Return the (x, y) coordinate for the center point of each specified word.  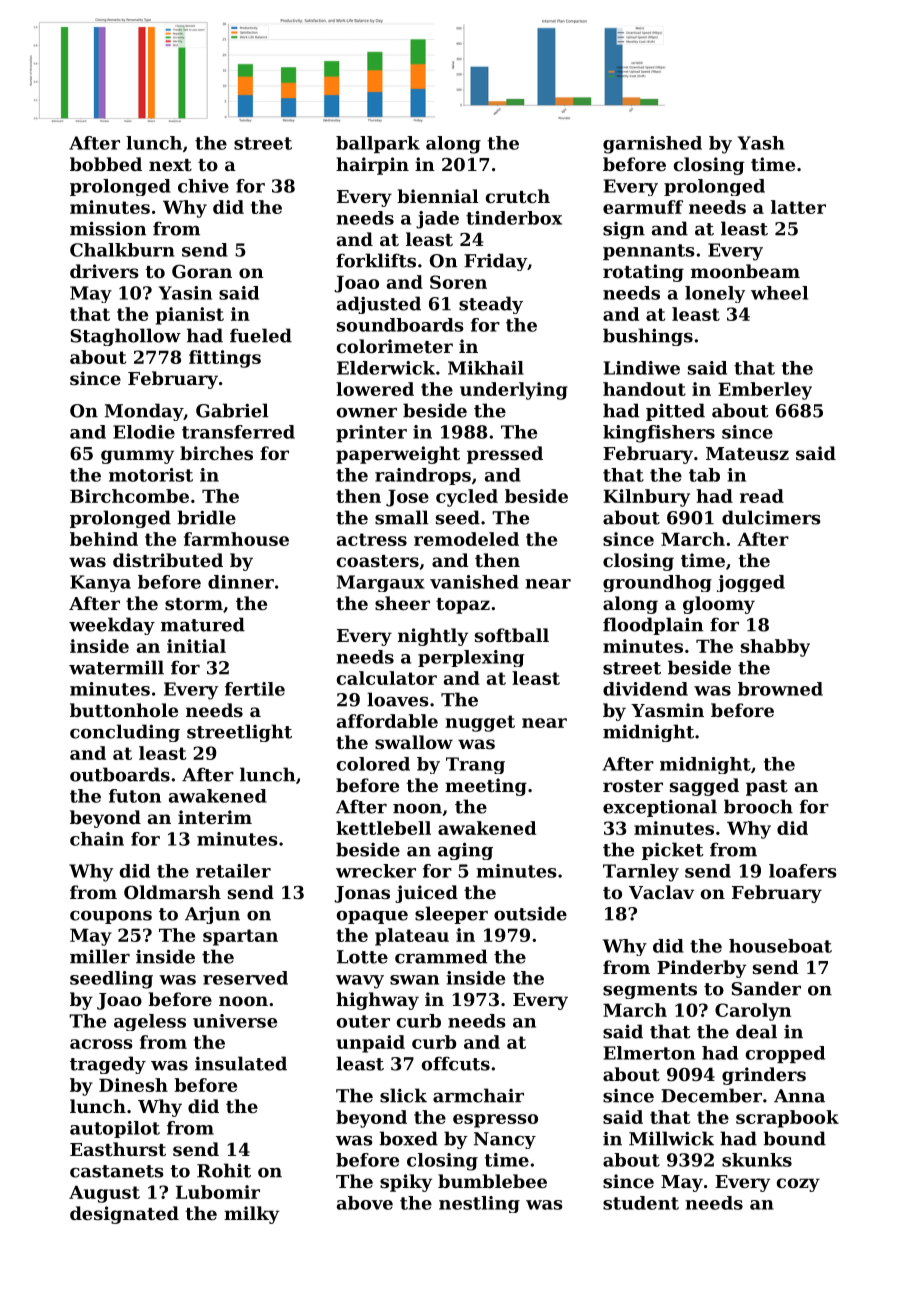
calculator (387, 678)
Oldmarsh (172, 892)
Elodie (144, 432)
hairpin (372, 166)
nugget (480, 723)
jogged (751, 583)
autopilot (115, 1129)
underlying (514, 391)
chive (203, 186)
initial (196, 646)
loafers (803, 871)
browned (780, 689)
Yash (761, 143)
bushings (648, 337)
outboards (120, 774)
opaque (372, 917)
